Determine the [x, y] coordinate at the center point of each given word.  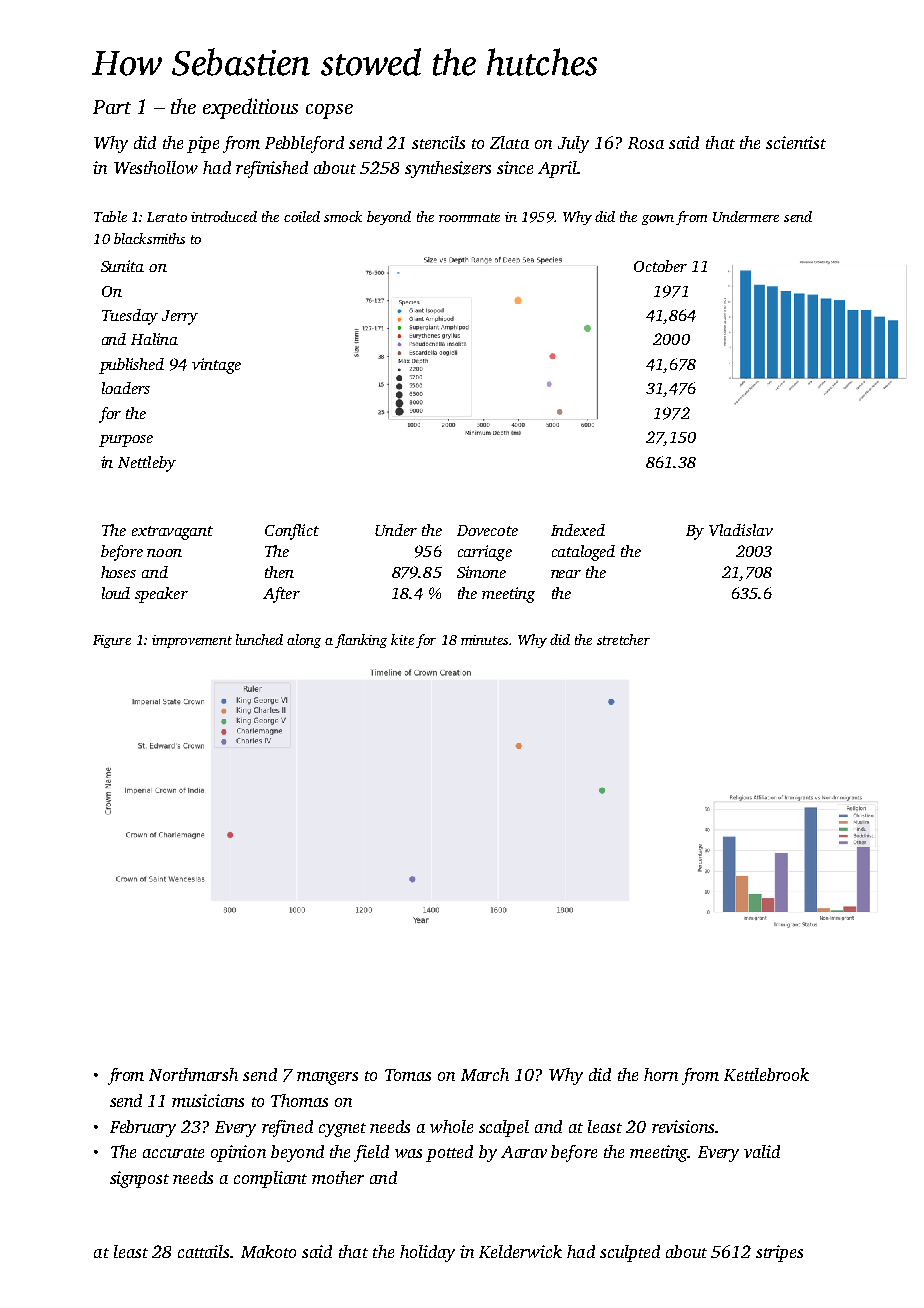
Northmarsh [193, 1074]
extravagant [172, 533]
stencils [438, 142]
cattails [203, 1251]
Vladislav [741, 530]
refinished [272, 169]
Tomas [408, 1075]
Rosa [646, 143]
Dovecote [487, 530]
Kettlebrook [766, 1074]
